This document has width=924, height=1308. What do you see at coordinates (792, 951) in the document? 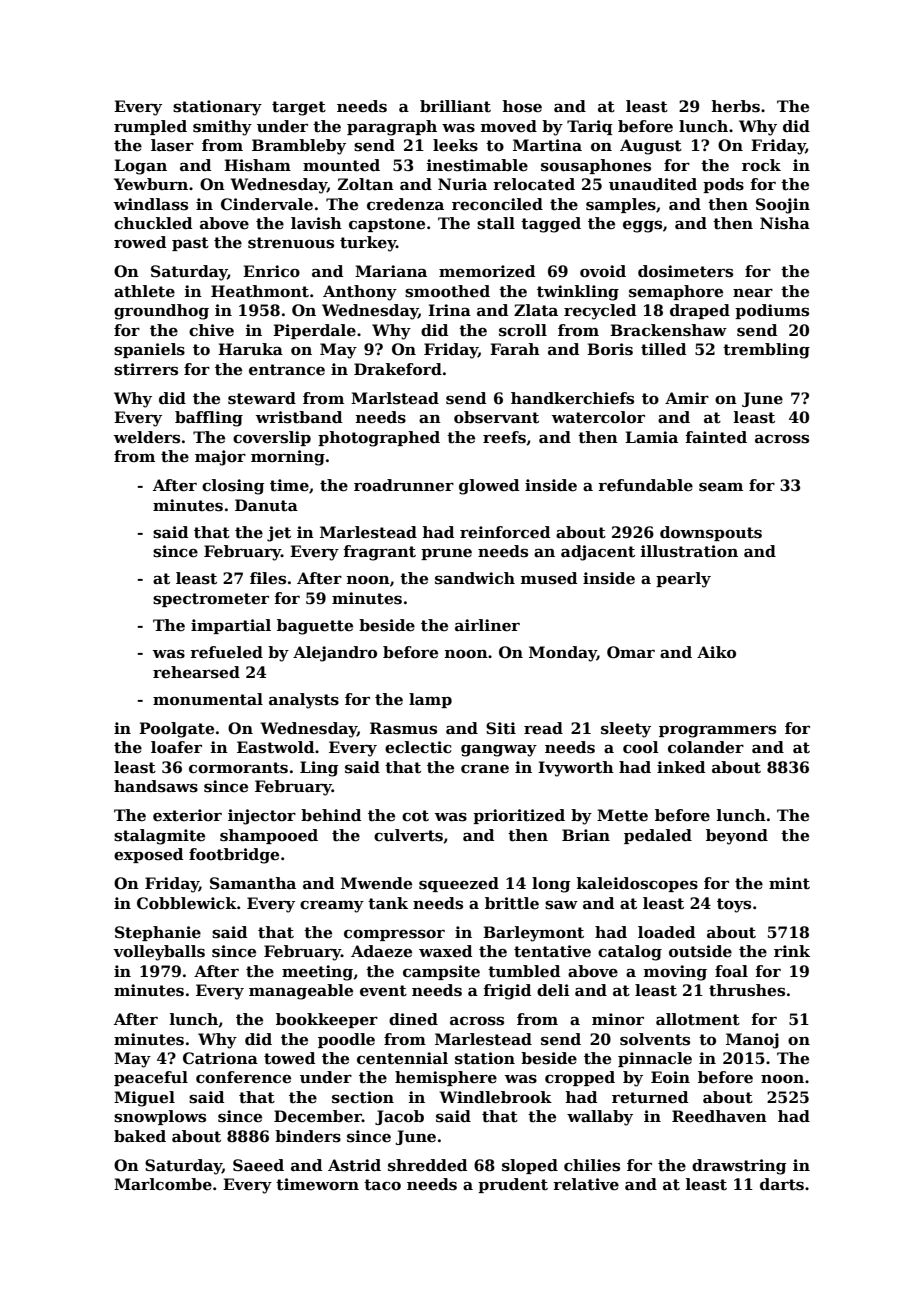
I see `rink` at bounding box center [792, 951].
